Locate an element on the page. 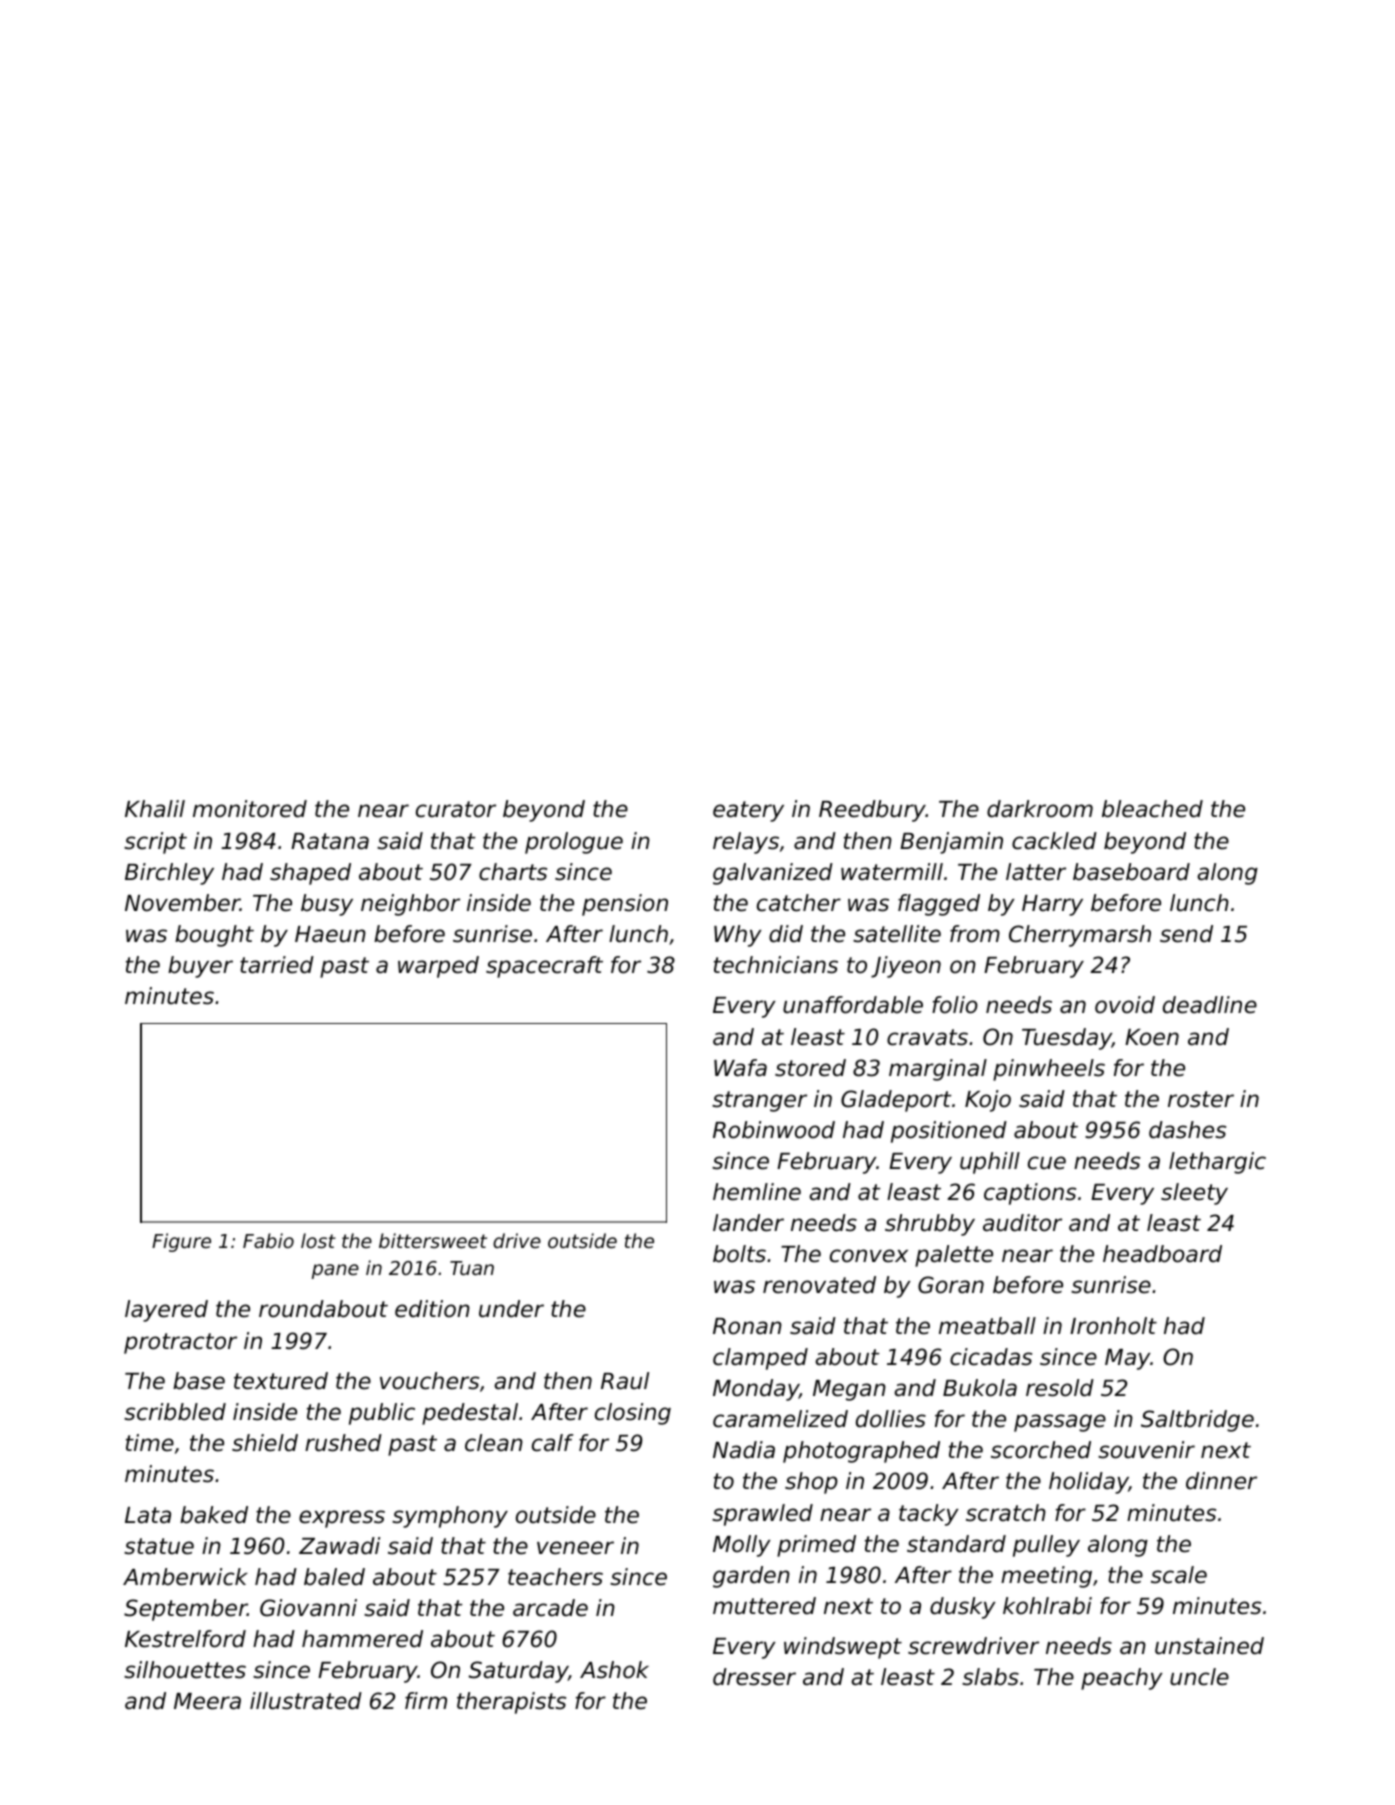  eatery is located at coordinates (748, 811).
